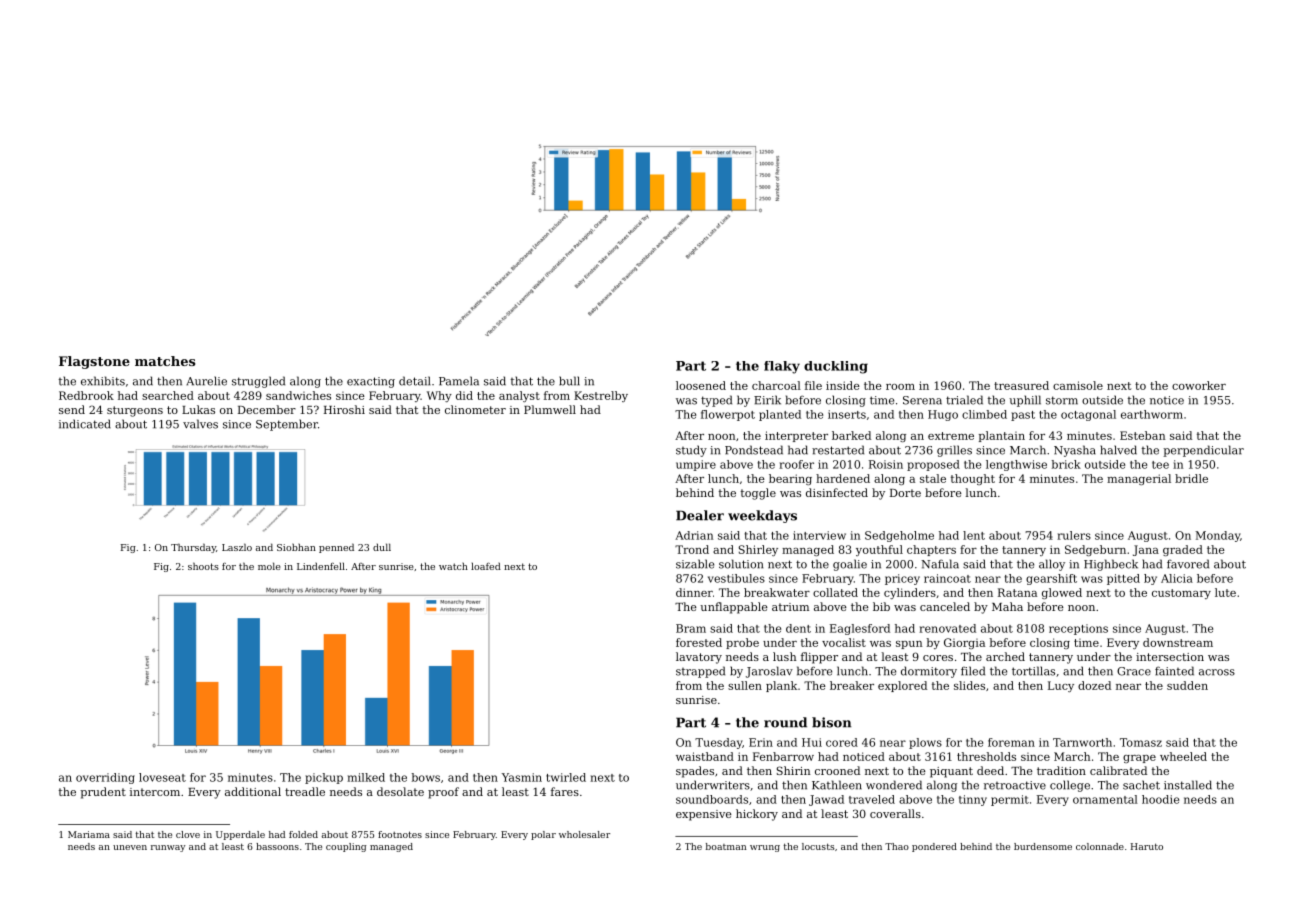 The width and height of the screenshot is (1308, 924). I want to click on disinfected, so click(837, 492).
